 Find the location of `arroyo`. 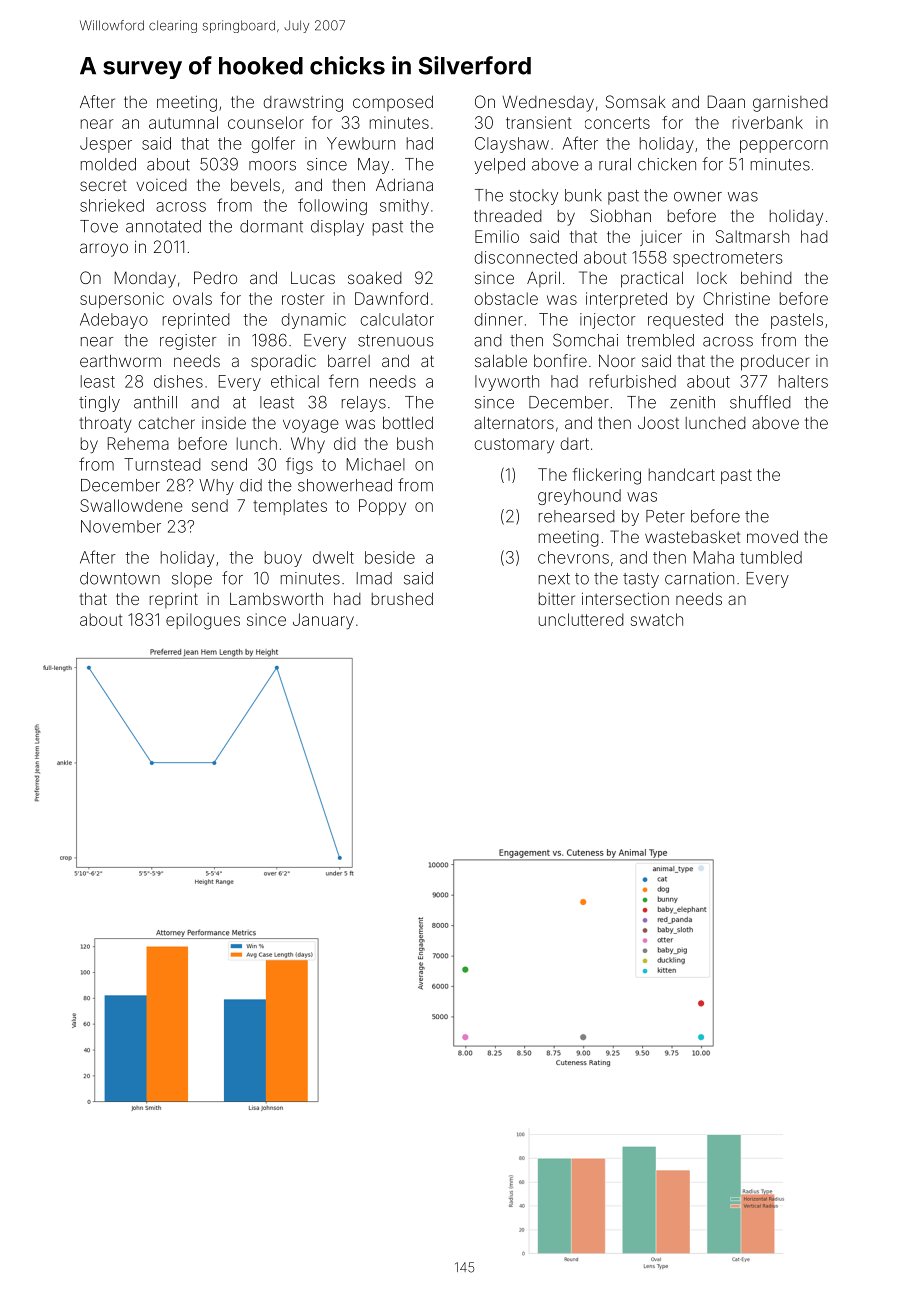

arroyo is located at coordinates (104, 250).
